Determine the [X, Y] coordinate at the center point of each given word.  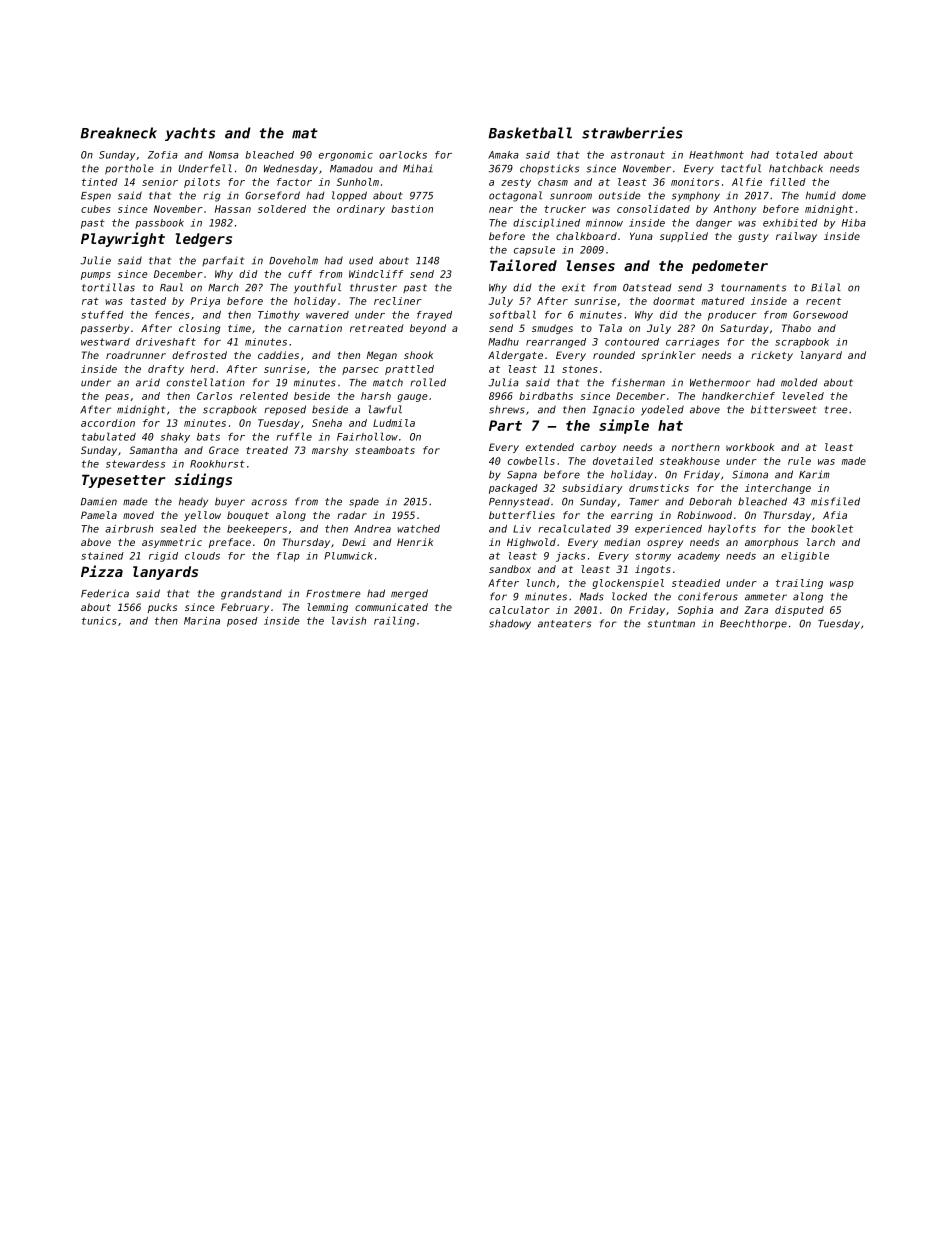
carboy [598, 448]
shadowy [510, 624]
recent [823, 301]
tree [836, 410]
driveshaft [166, 342]
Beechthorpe [753, 624]
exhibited [790, 223]
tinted [100, 182]
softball [512, 314]
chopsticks [549, 169]
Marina [202, 621]
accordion [108, 423]
